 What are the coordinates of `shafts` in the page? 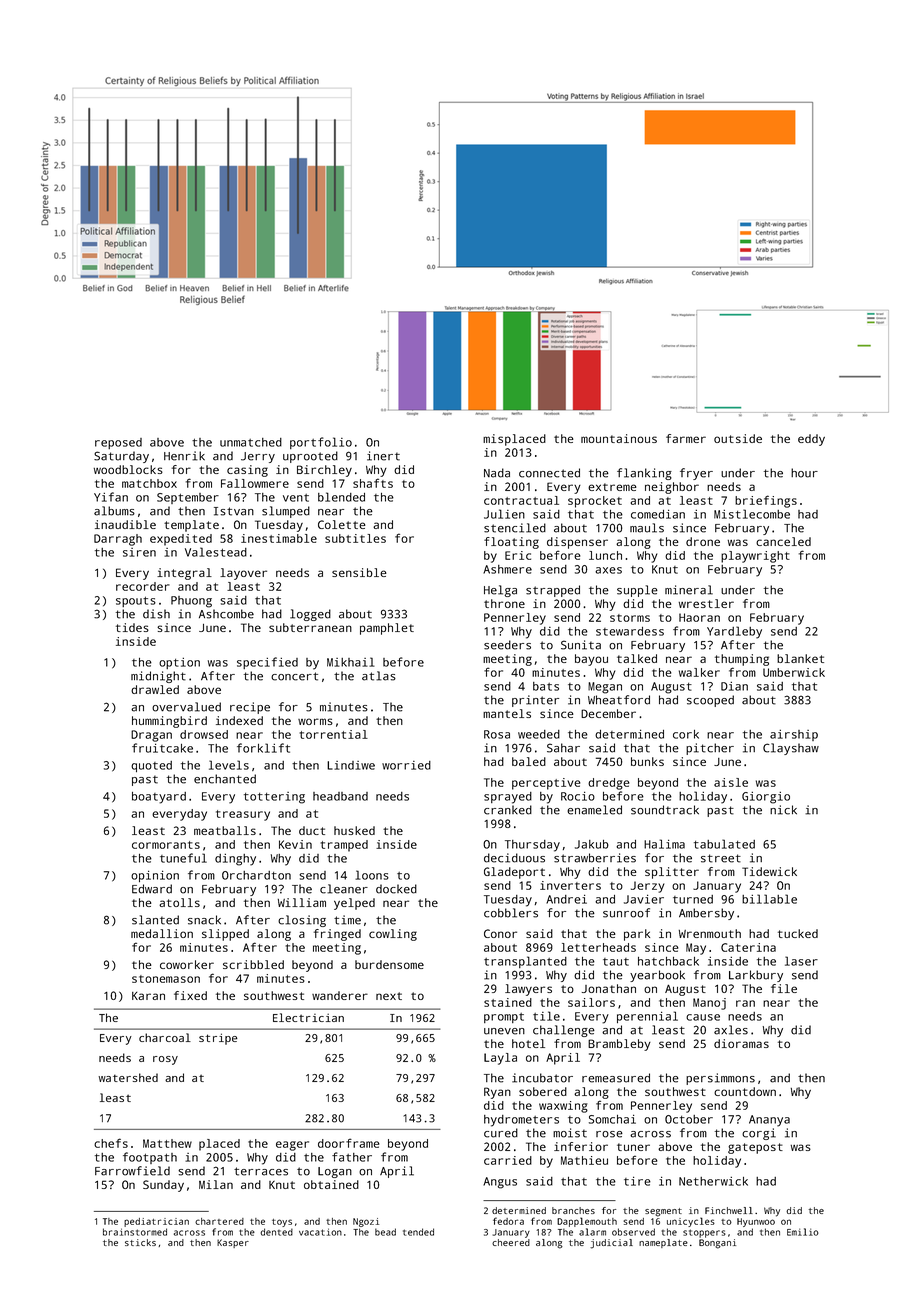 It's located at (373, 483).
